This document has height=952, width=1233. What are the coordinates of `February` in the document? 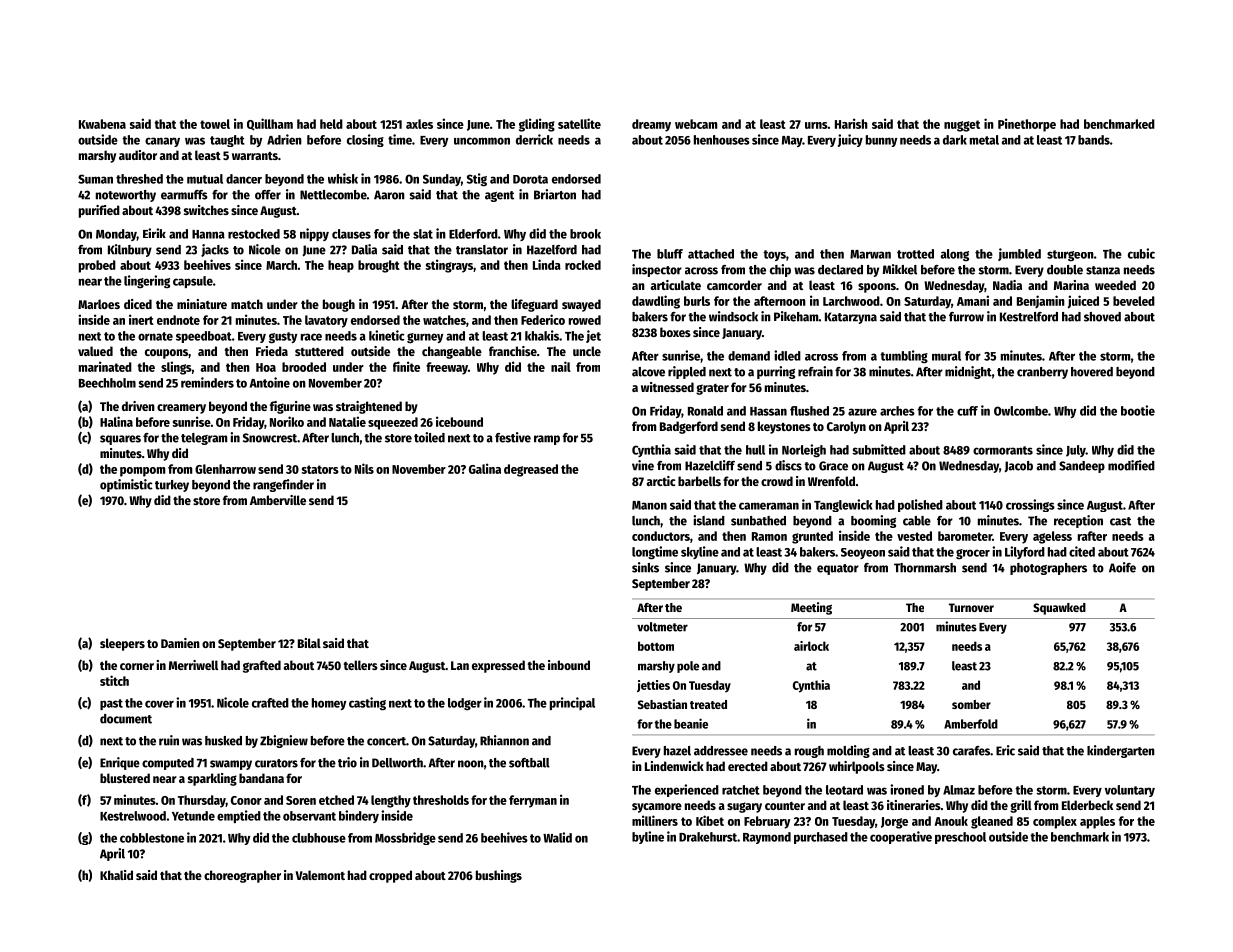 It's located at (767, 822).
